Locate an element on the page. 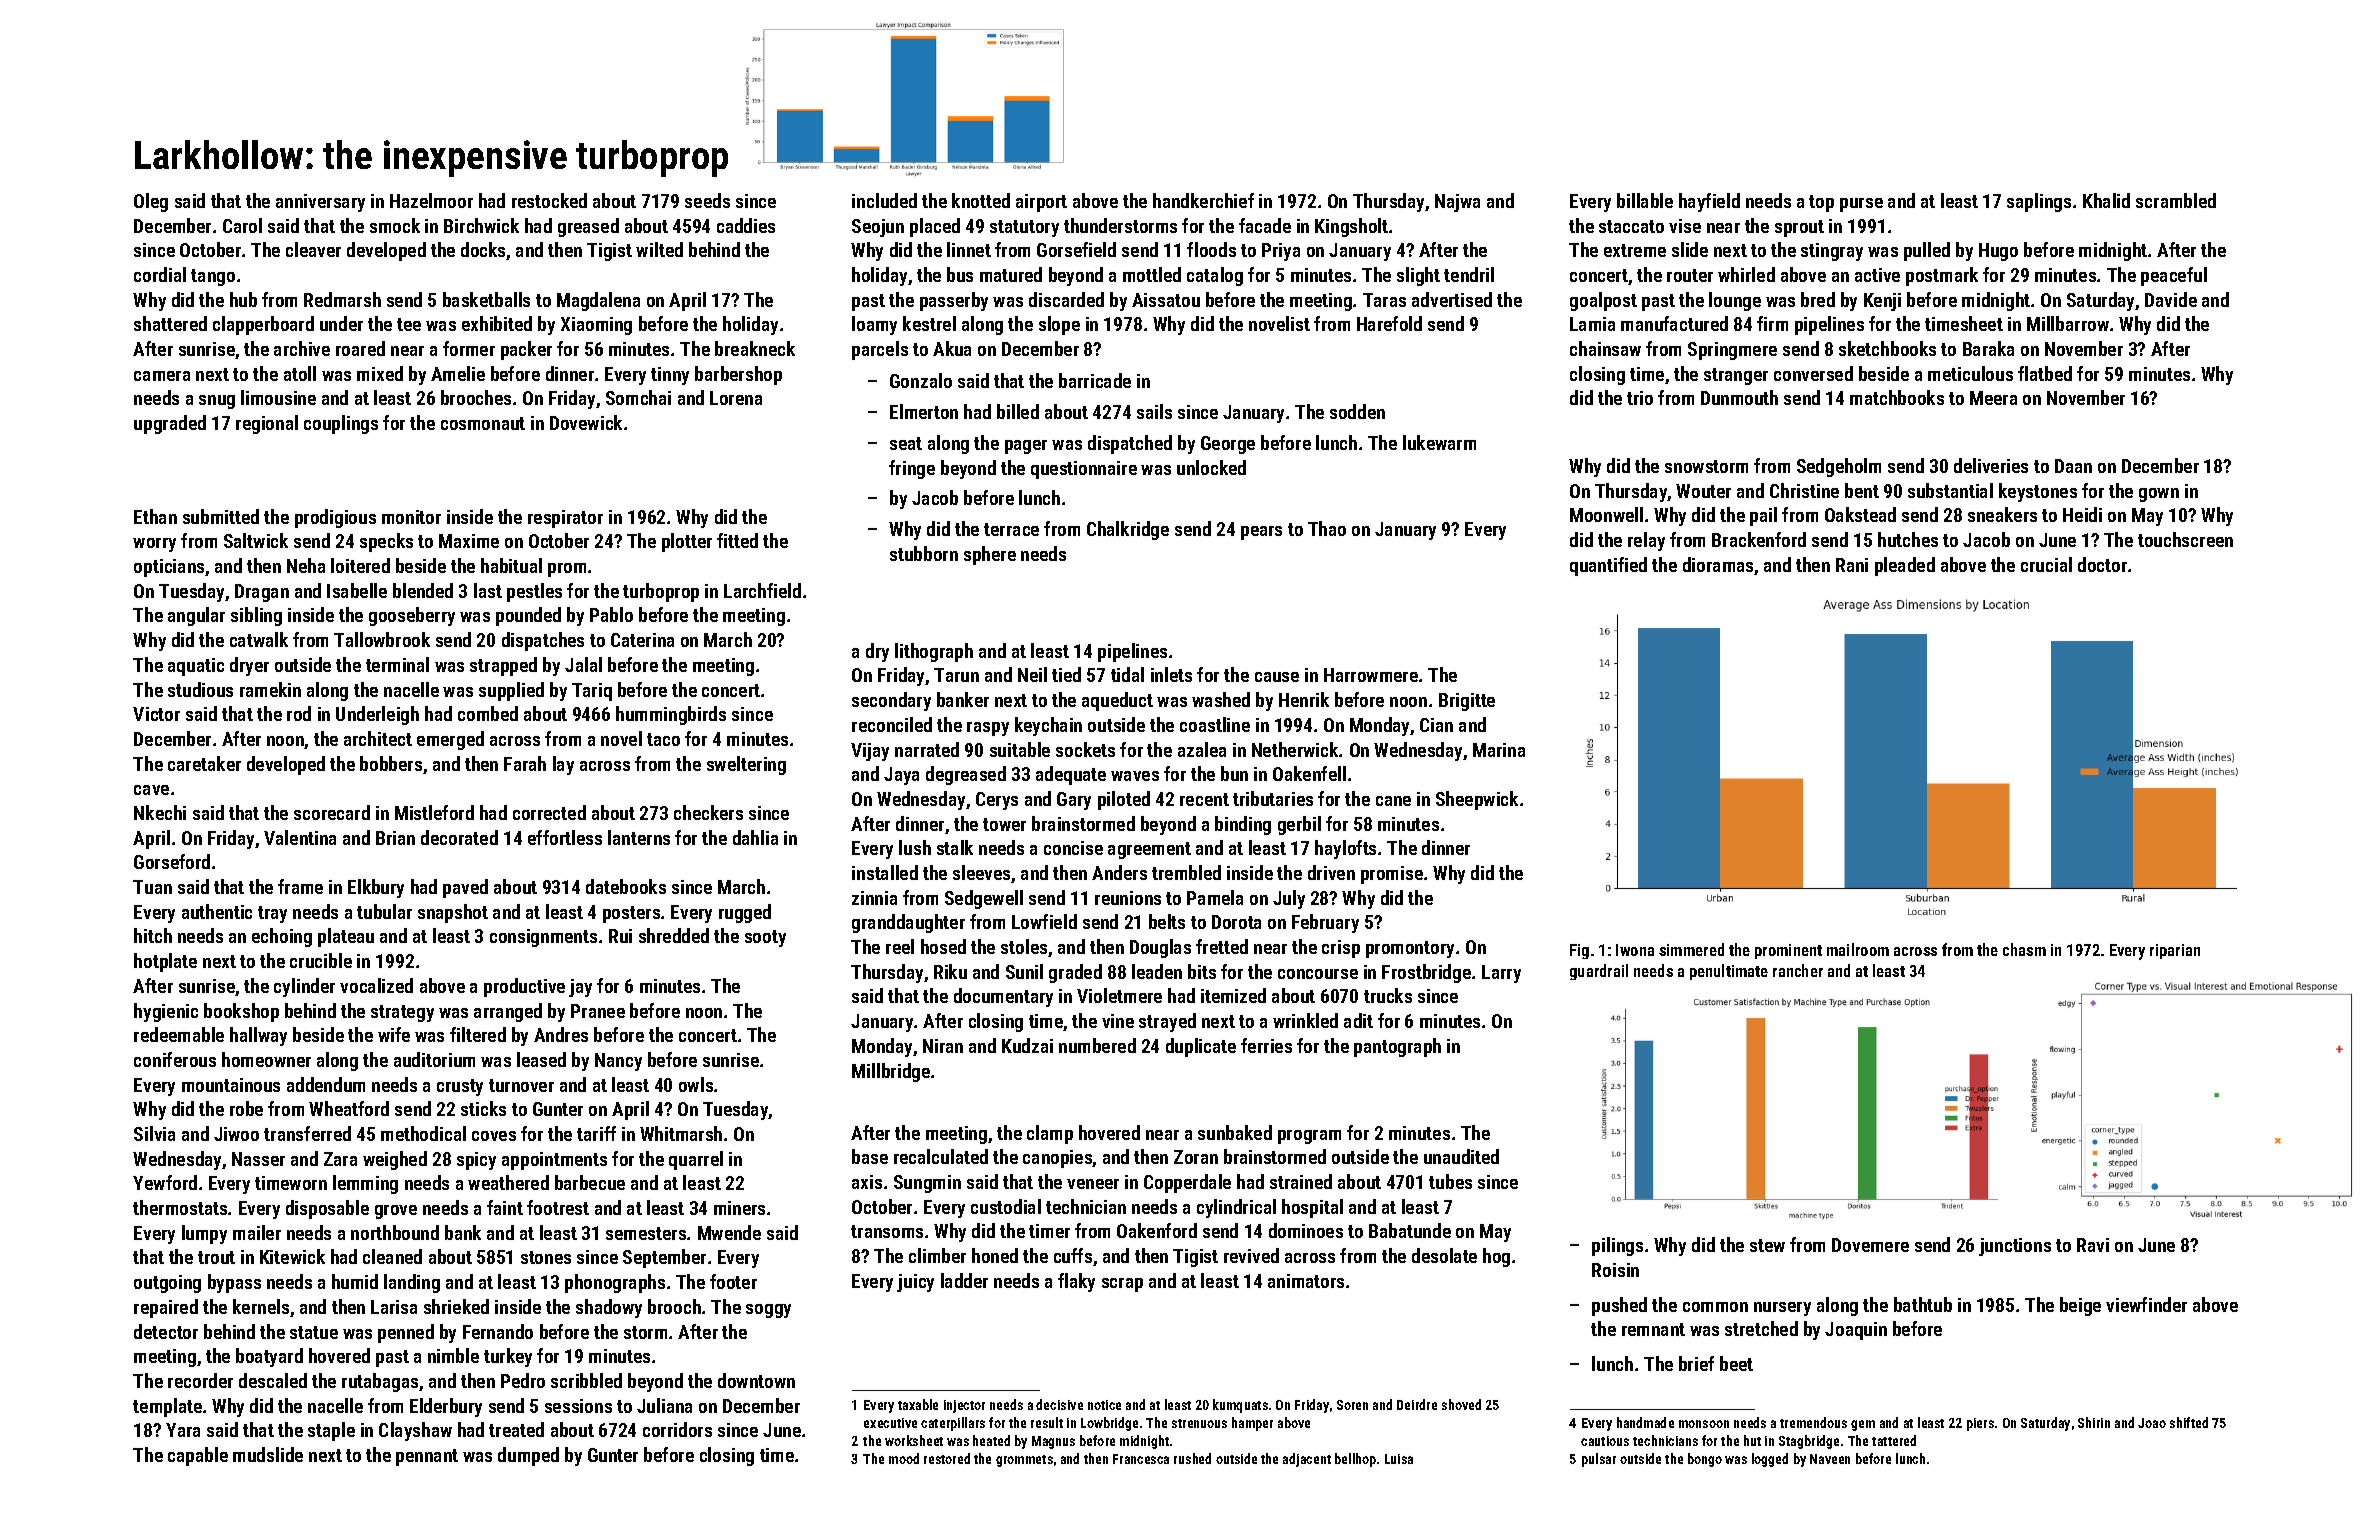 This document has width=2380, height=1540. Brigitte is located at coordinates (1467, 702).
